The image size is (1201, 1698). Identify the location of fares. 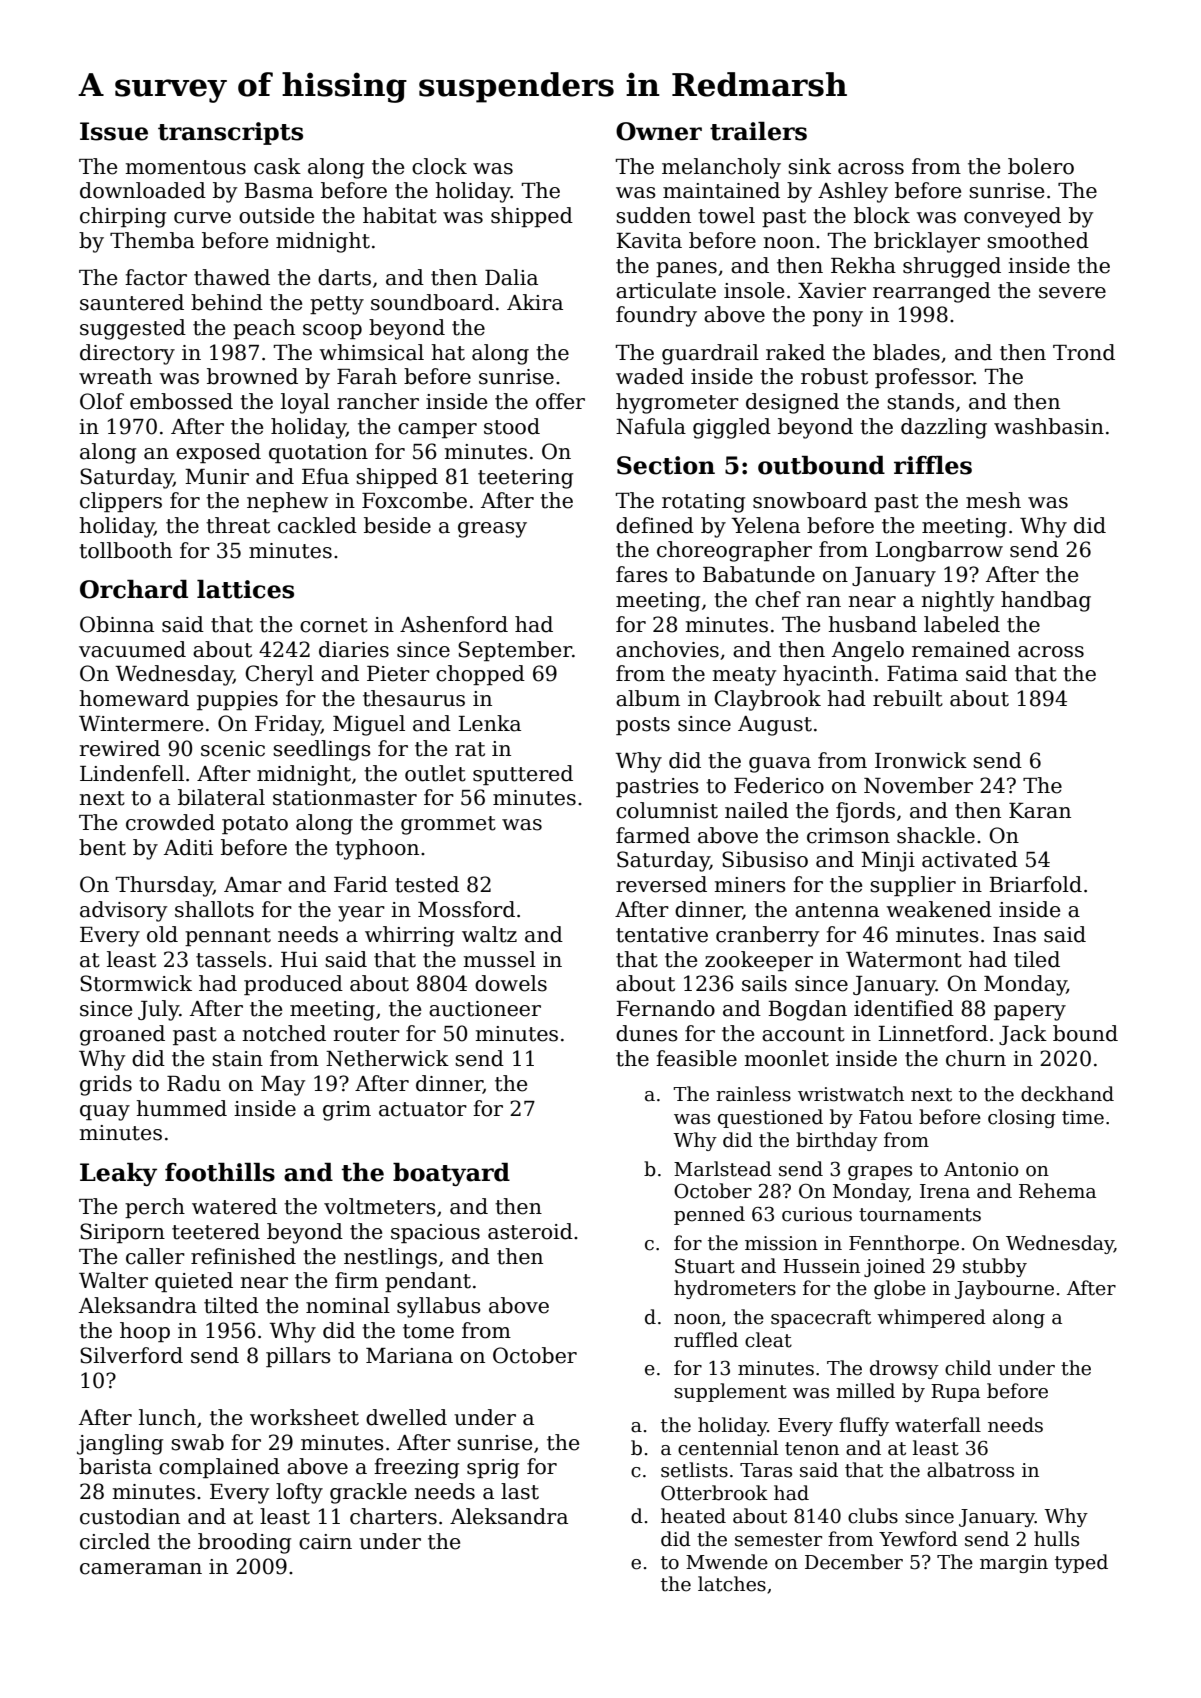
(642, 574).
